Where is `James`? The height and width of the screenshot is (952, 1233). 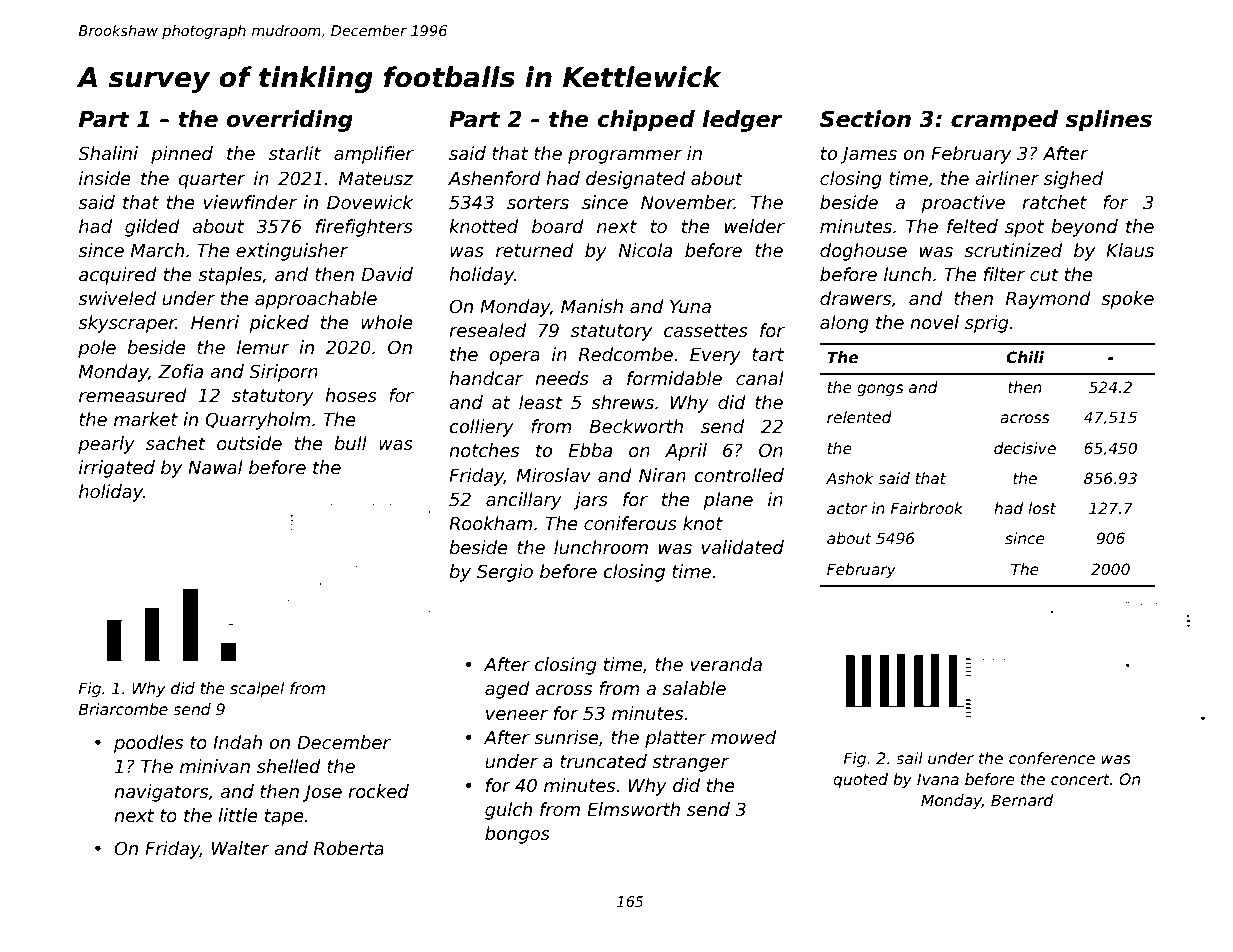 James is located at coordinates (868, 155).
